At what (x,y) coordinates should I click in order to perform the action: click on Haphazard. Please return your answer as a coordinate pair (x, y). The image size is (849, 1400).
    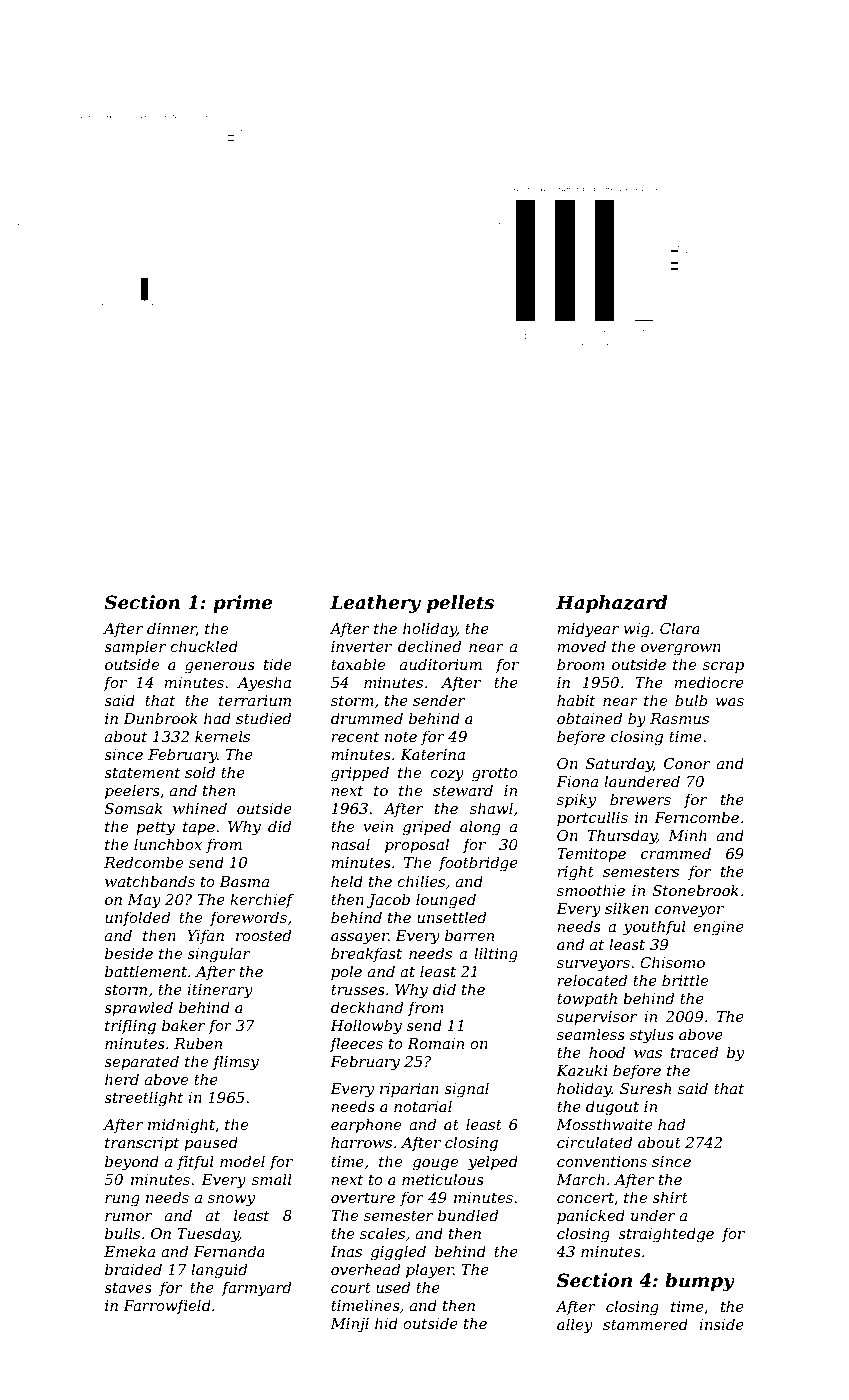
    Looking at the image, I should click on (612, 604).
